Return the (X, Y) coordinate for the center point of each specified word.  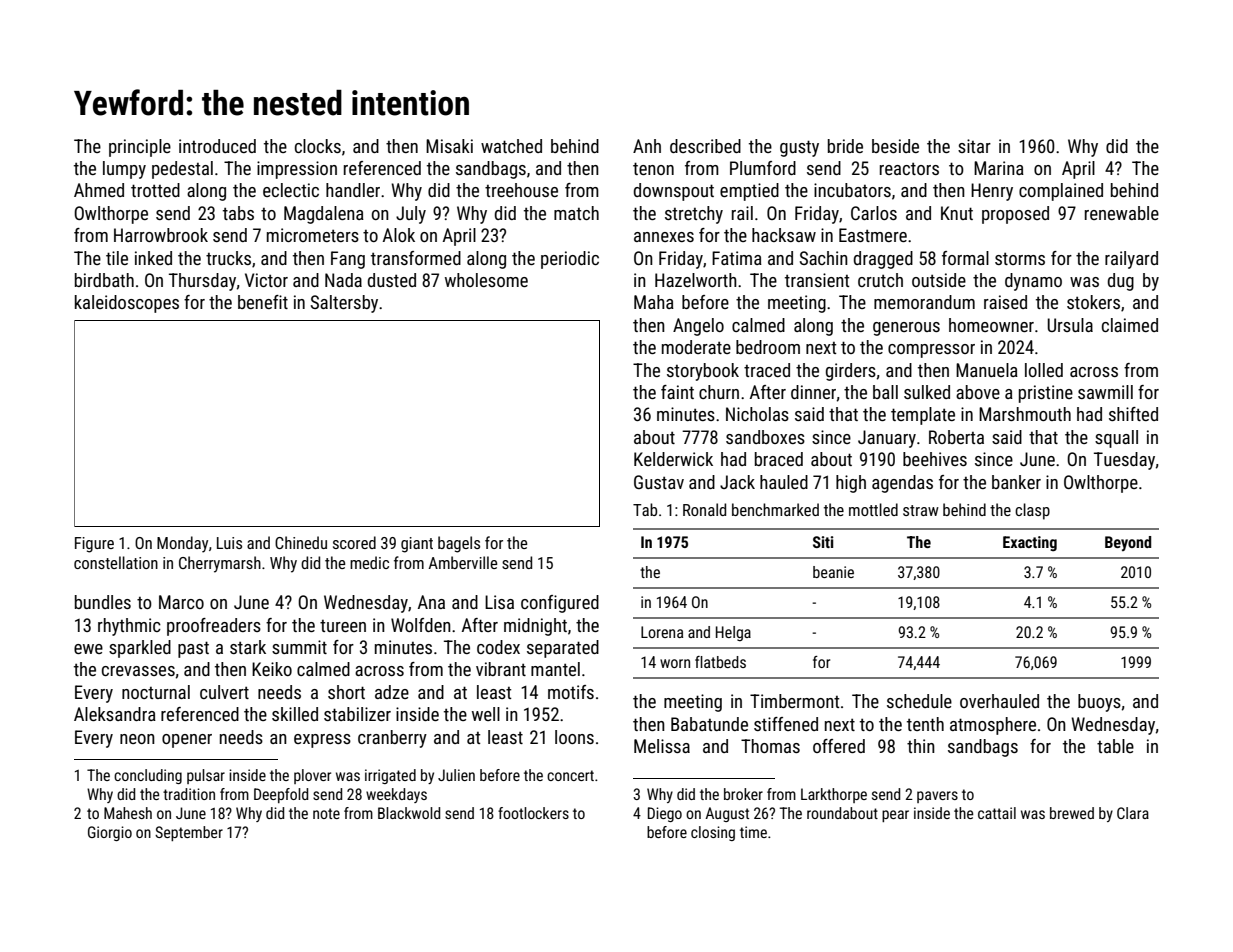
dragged (883, 260)
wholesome (486, 280)
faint (677, 392)
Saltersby (344, 304)
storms (1020, 259)
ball (885, 392)
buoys (1099, 703)
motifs (571, 692)
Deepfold (281, 795)
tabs (238, 213)
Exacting (1030, 544)
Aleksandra (115, 714)
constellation (116, 562)
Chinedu (301, 542)
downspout (674, 192)
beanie (833, 572)
